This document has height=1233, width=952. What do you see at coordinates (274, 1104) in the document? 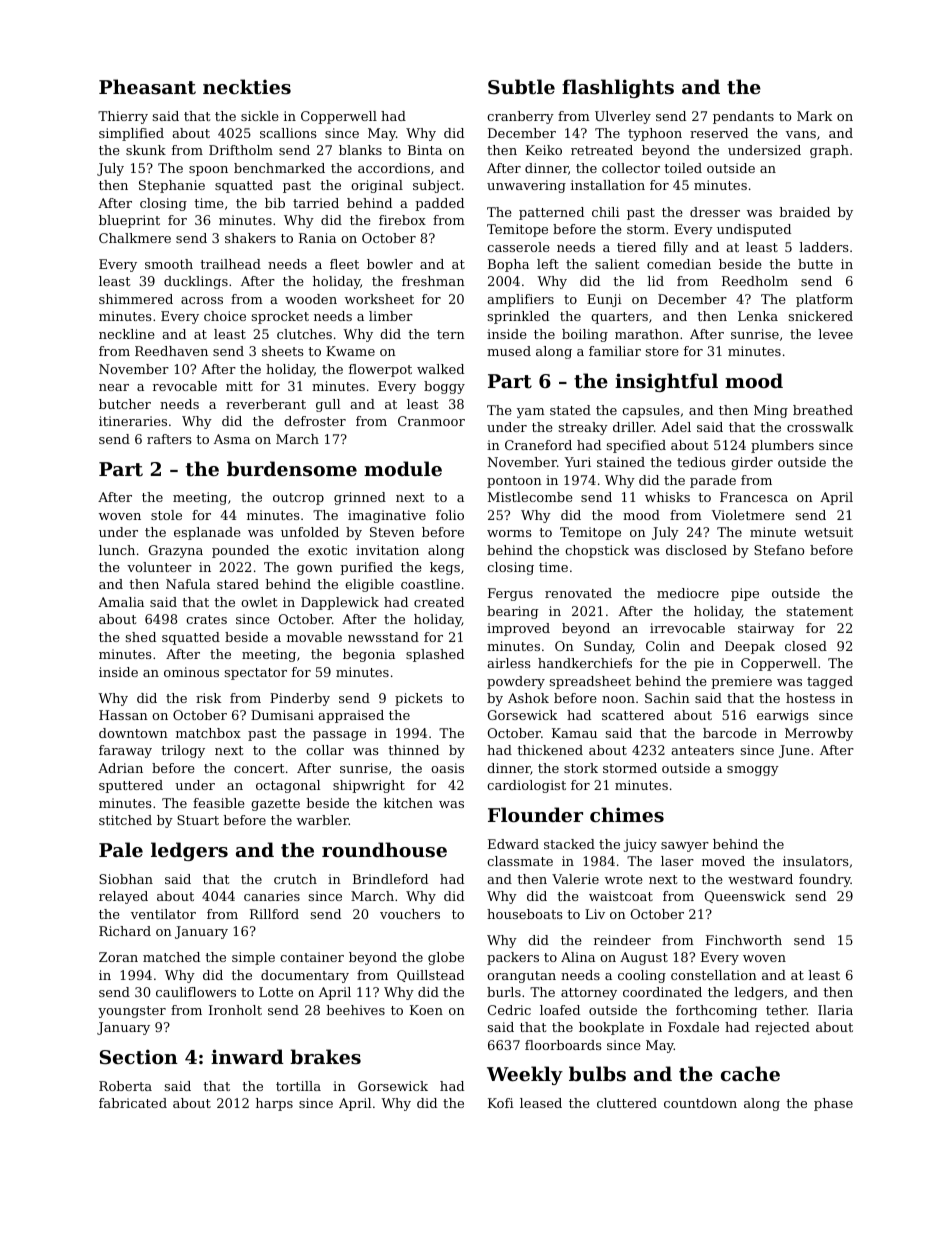
I see `harps` at bounding box center [274, 1104].
